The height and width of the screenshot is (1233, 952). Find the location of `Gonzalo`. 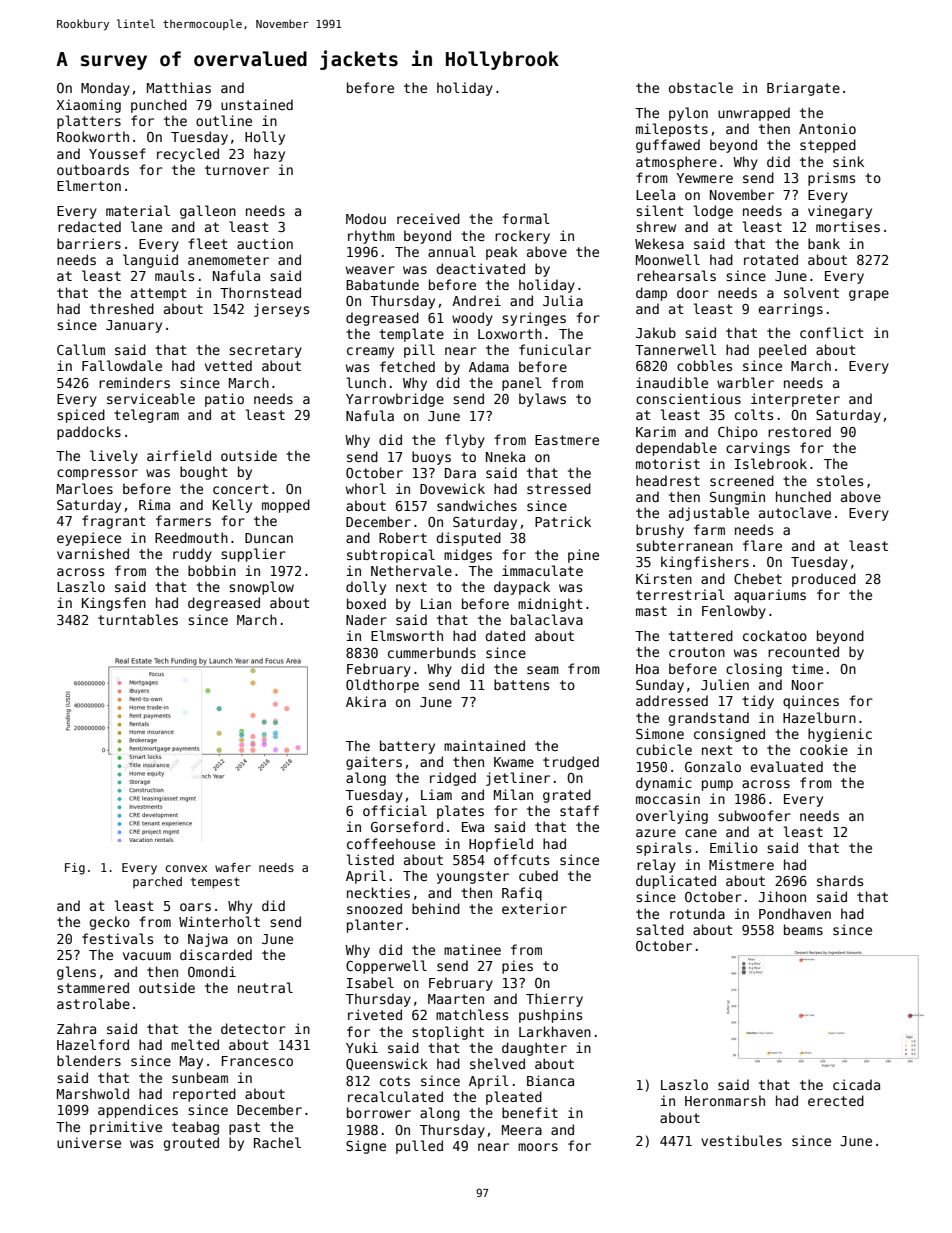

Gonzalo is located at coordinates (713, 766).
